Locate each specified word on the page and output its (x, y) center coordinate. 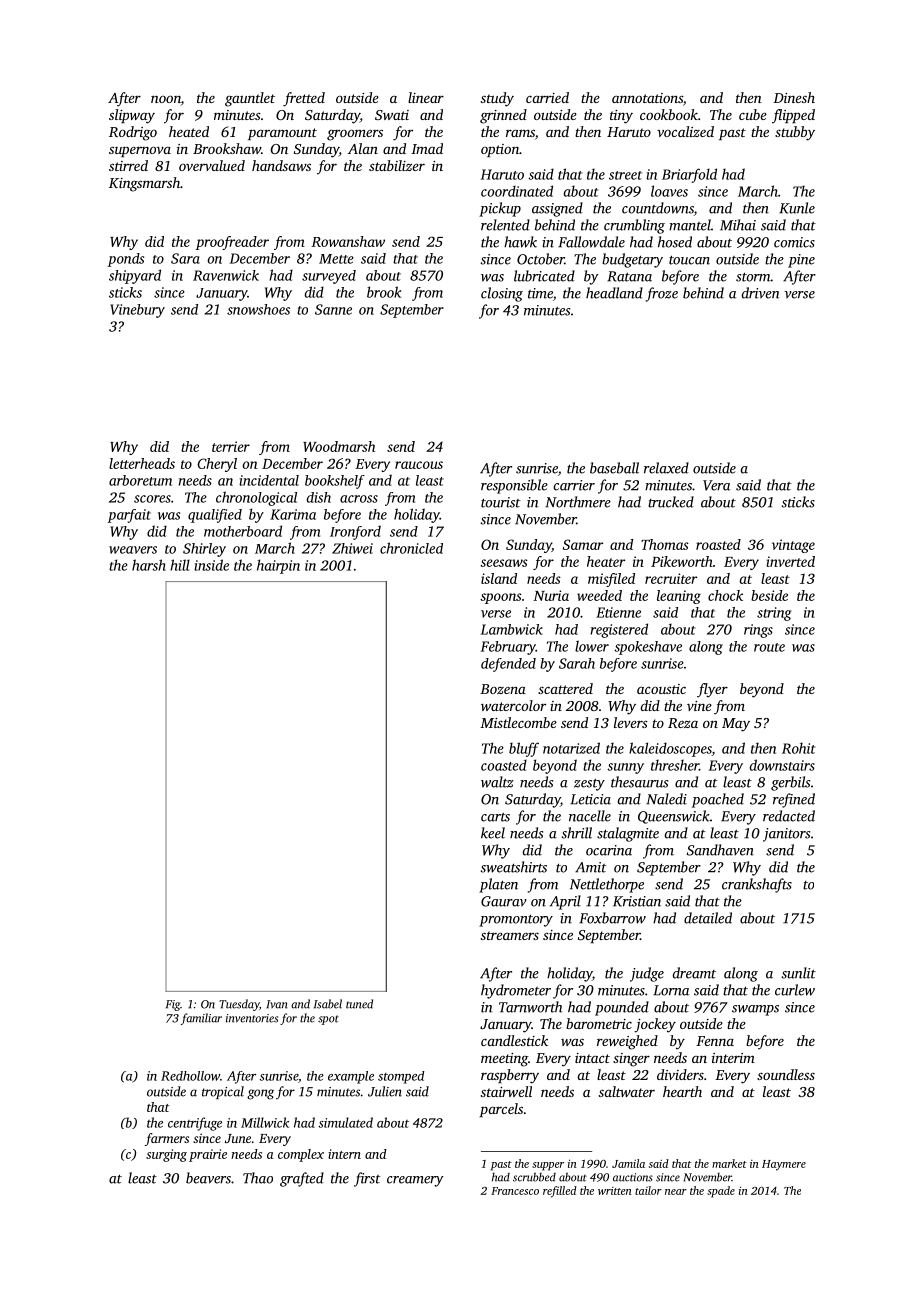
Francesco (515, 1191)
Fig (173, 1005)
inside (211, 565)
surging (166, 1155)
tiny (621, 117)
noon (166, 99)
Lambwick (512, 629)
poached (718, 800)
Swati (392, 115)
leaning (679, 597)
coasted (504, 765)
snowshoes (258, 309)
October (541, 259)
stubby (795, 133)
